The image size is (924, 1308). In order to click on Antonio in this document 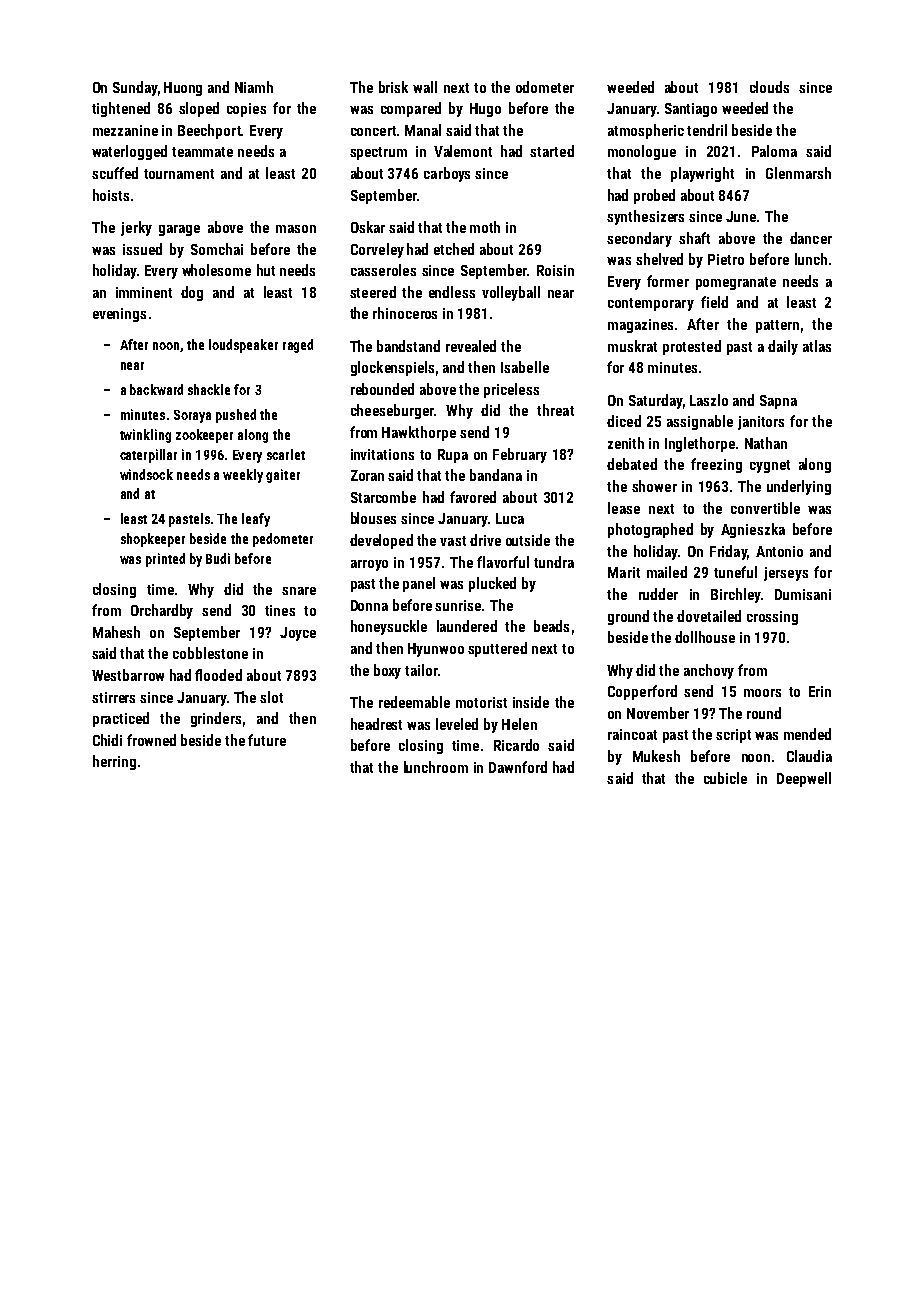, I will do `click(779, 551)`.
